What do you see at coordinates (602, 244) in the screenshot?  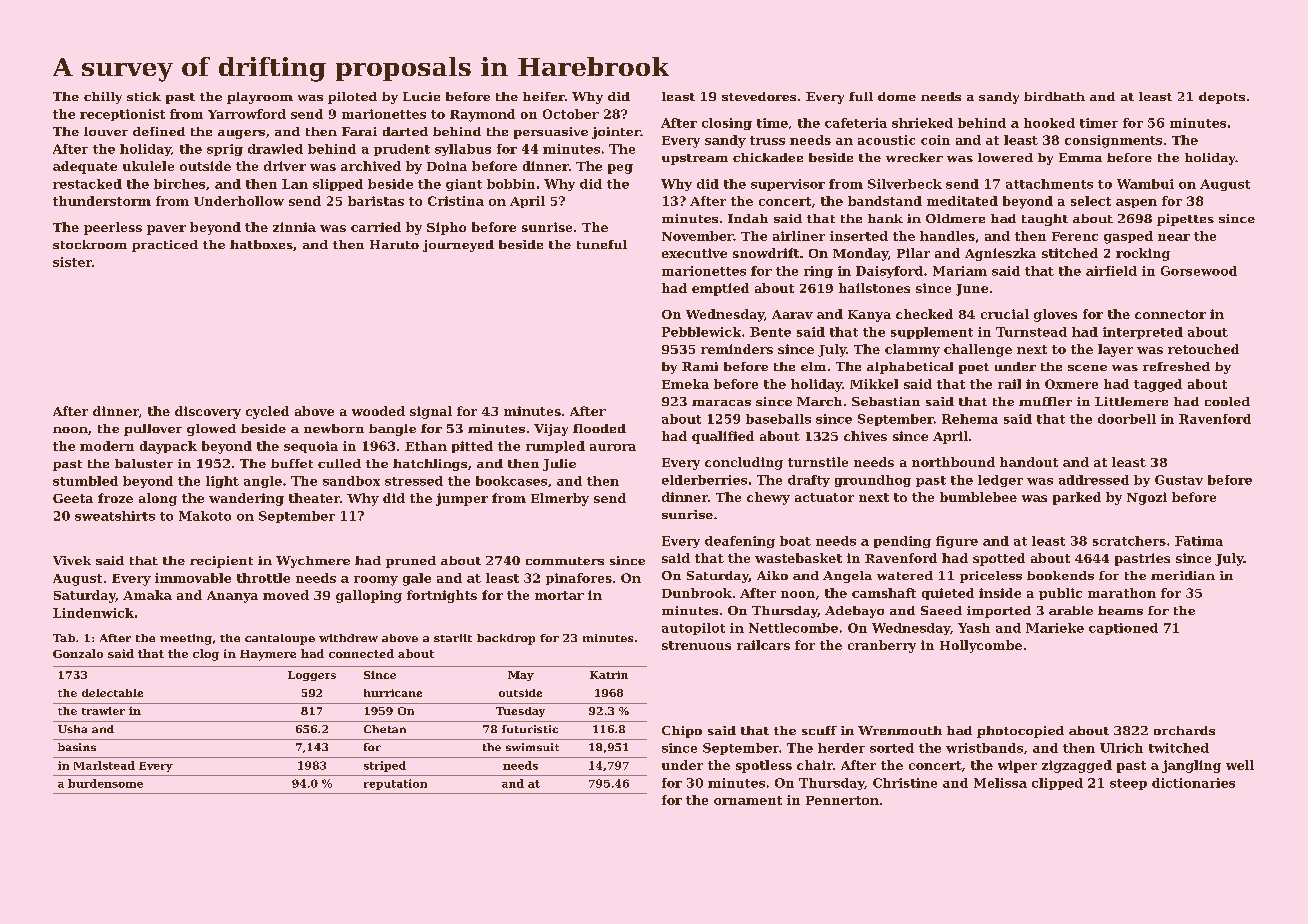 I see `tuneful` at bounding box center [602, 244].
